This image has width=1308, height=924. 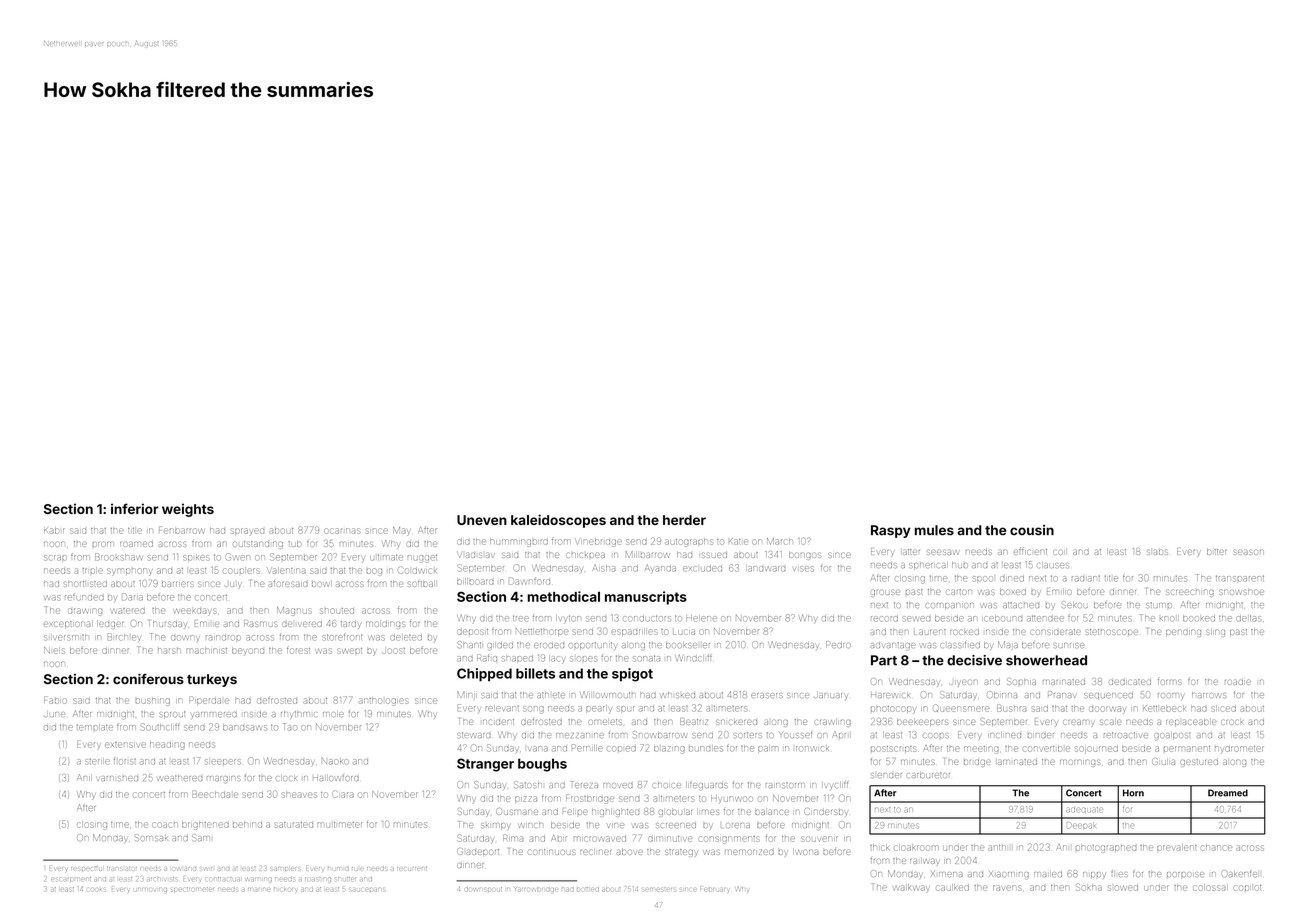 I want to click on weights, so click(x=188, y=510).
